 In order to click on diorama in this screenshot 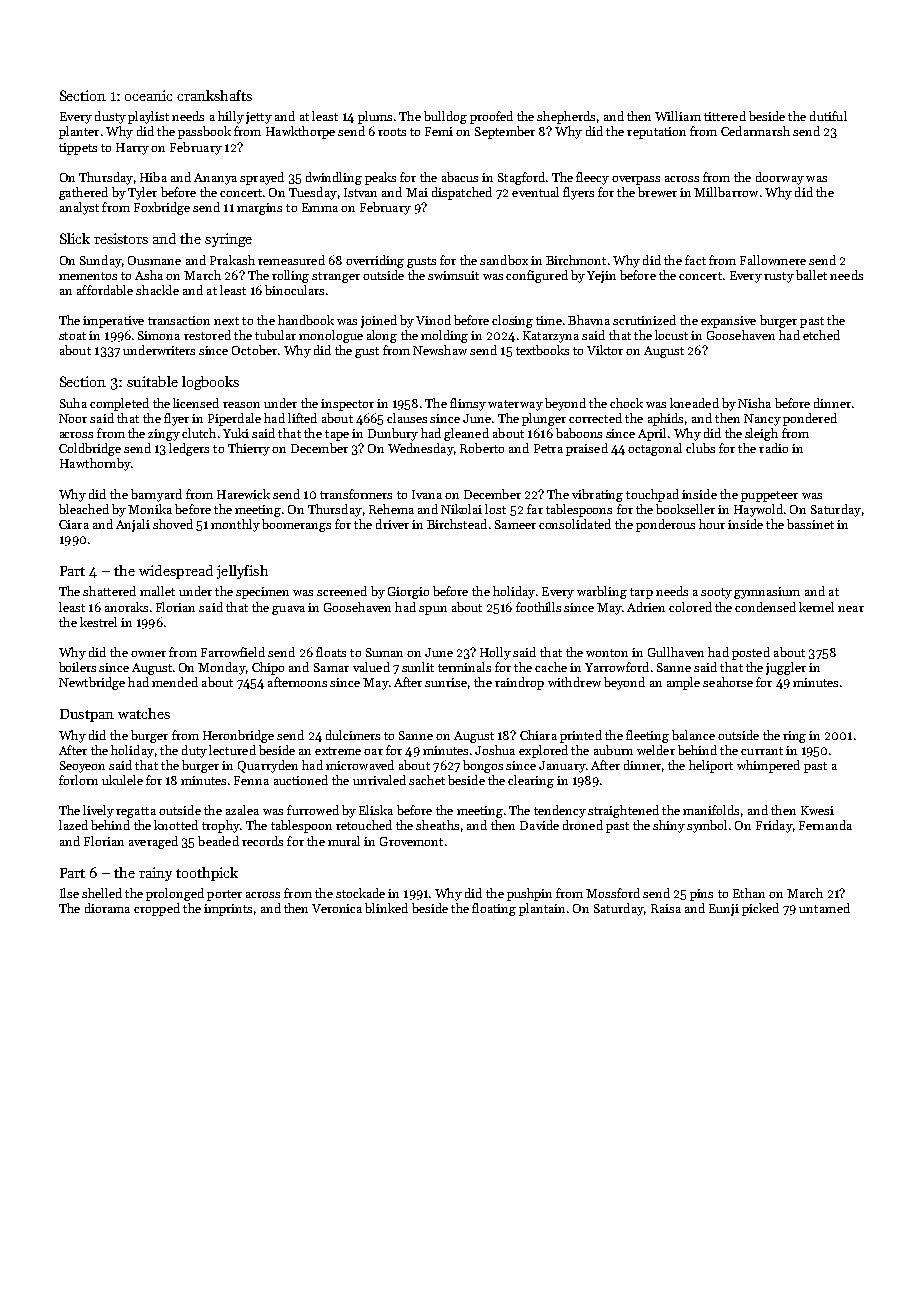, I will do `click(107, 908)`.
